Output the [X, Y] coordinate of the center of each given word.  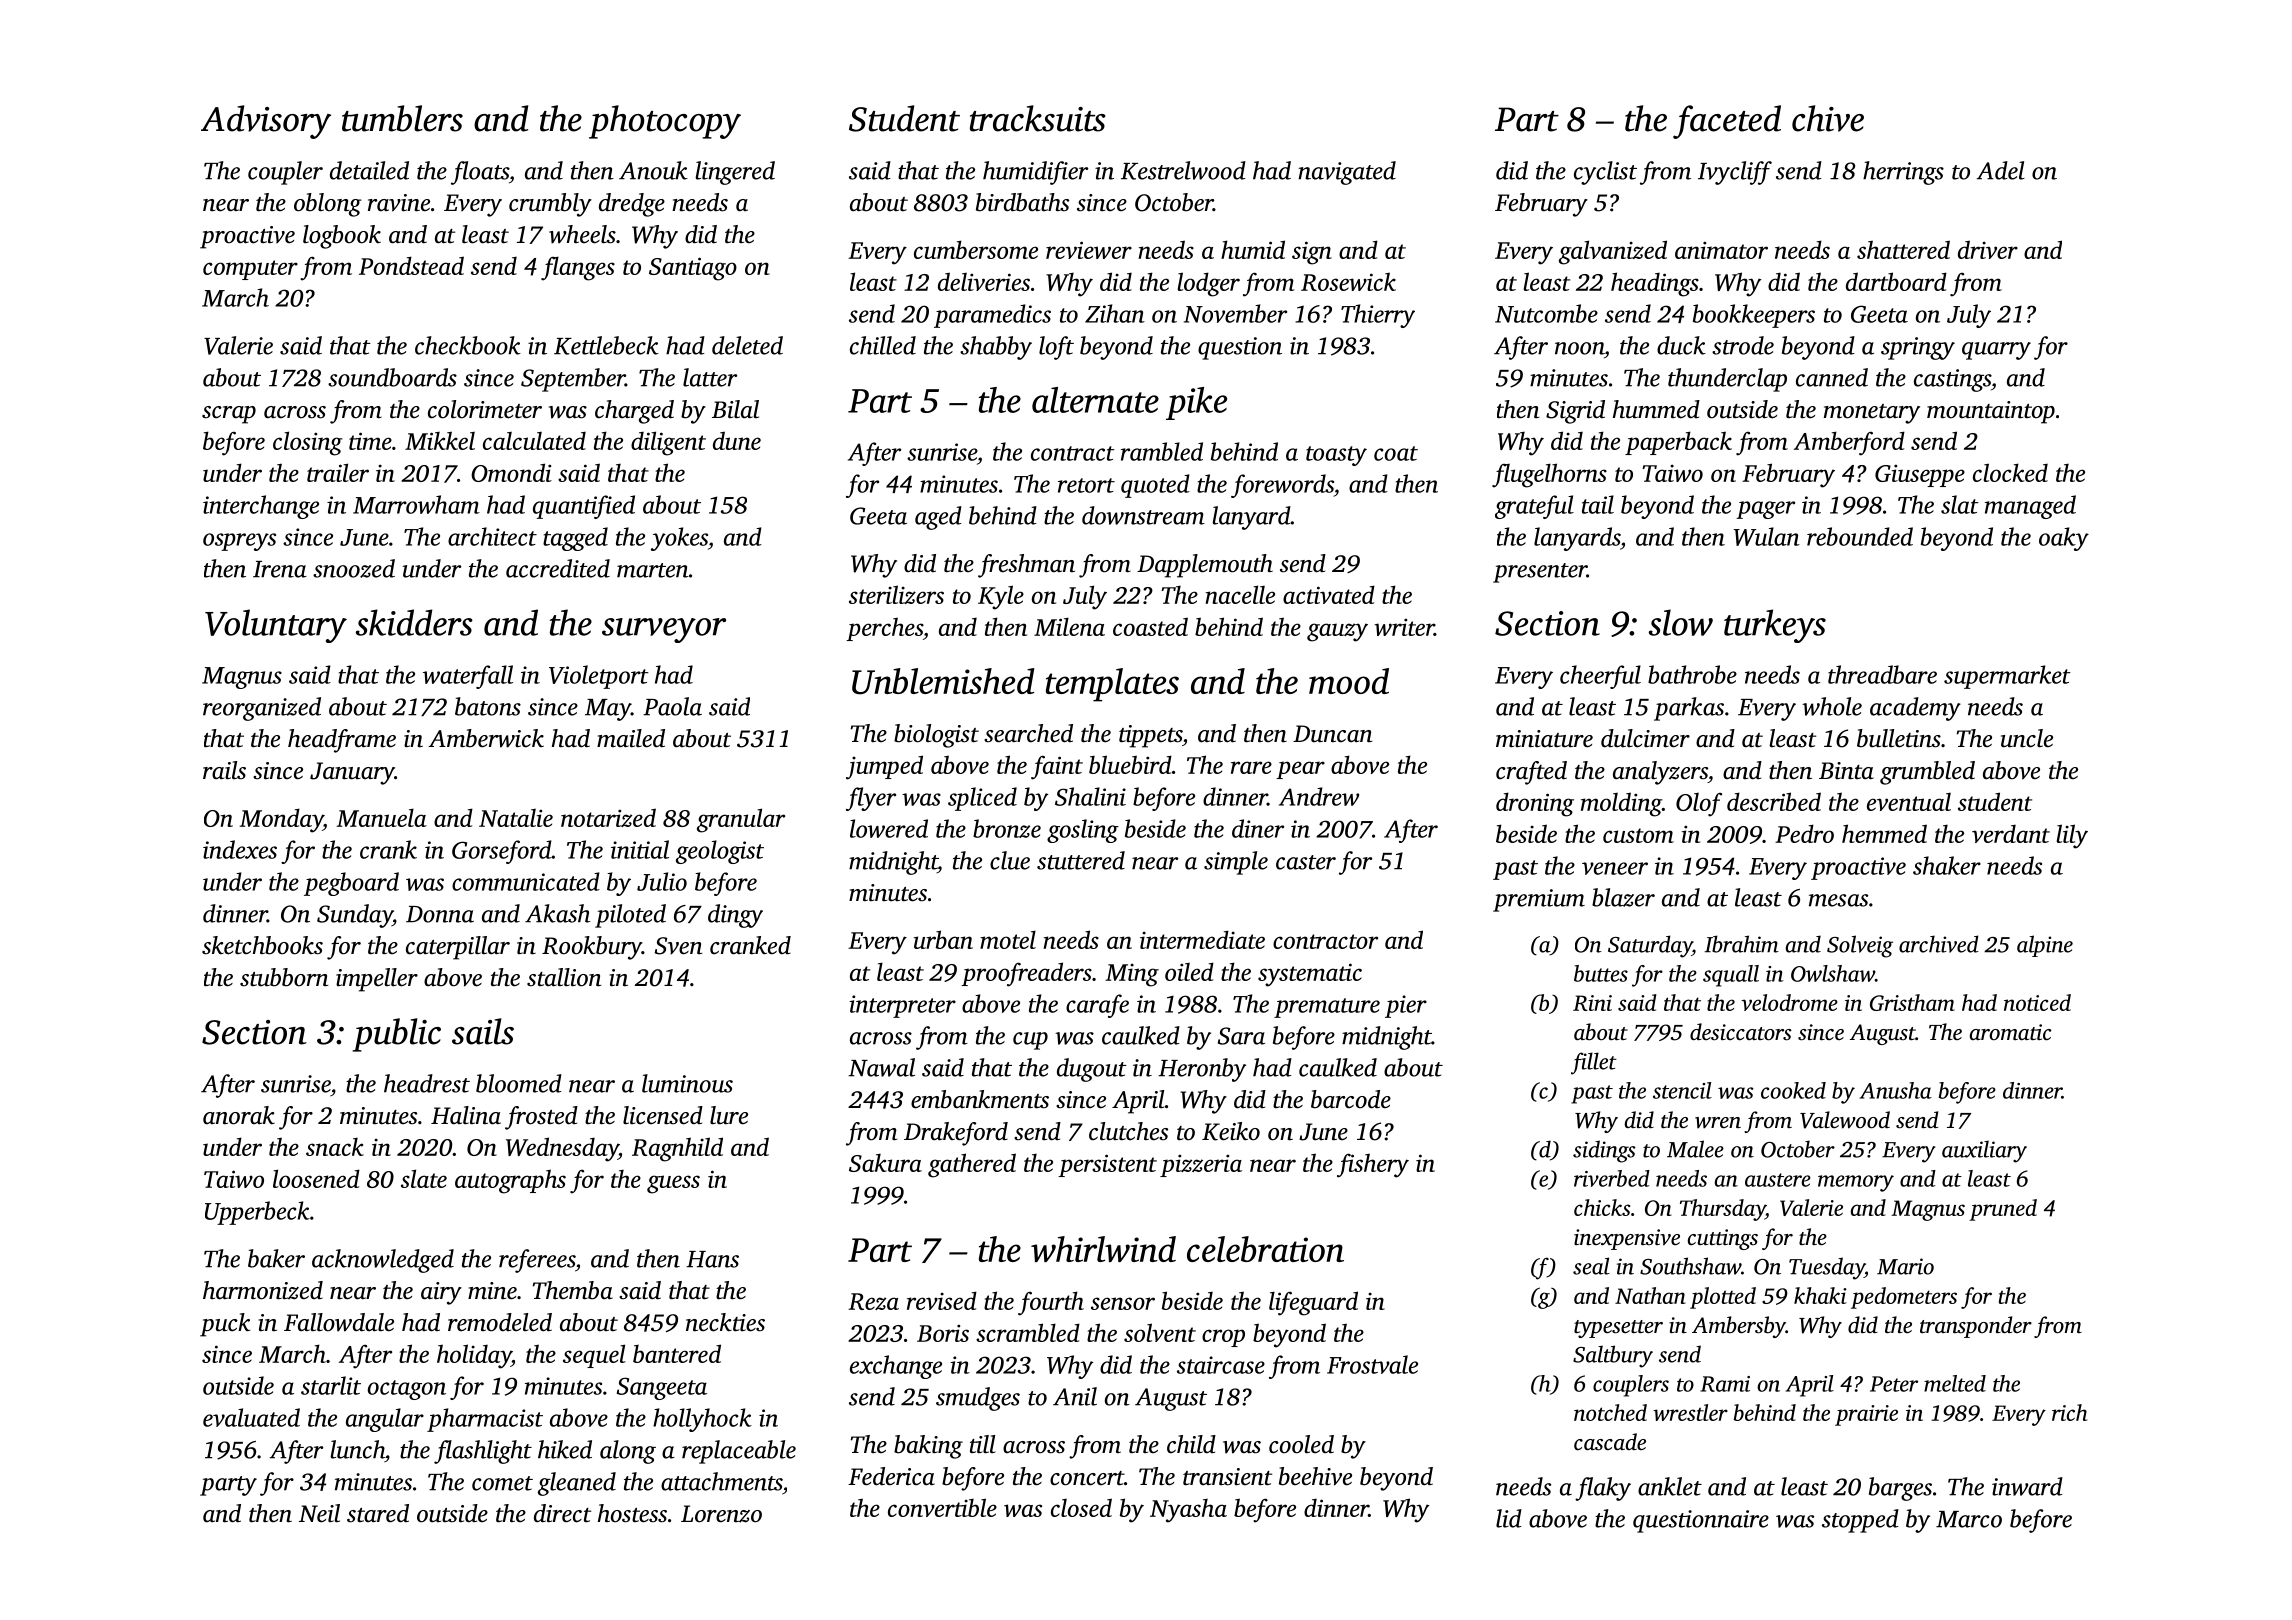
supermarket [2007, 677]
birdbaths [1022, 202]
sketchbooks [262, 945]
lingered [735, 173]
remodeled [500, 1322]
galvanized [1613, 252]
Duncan [1332, 734]
